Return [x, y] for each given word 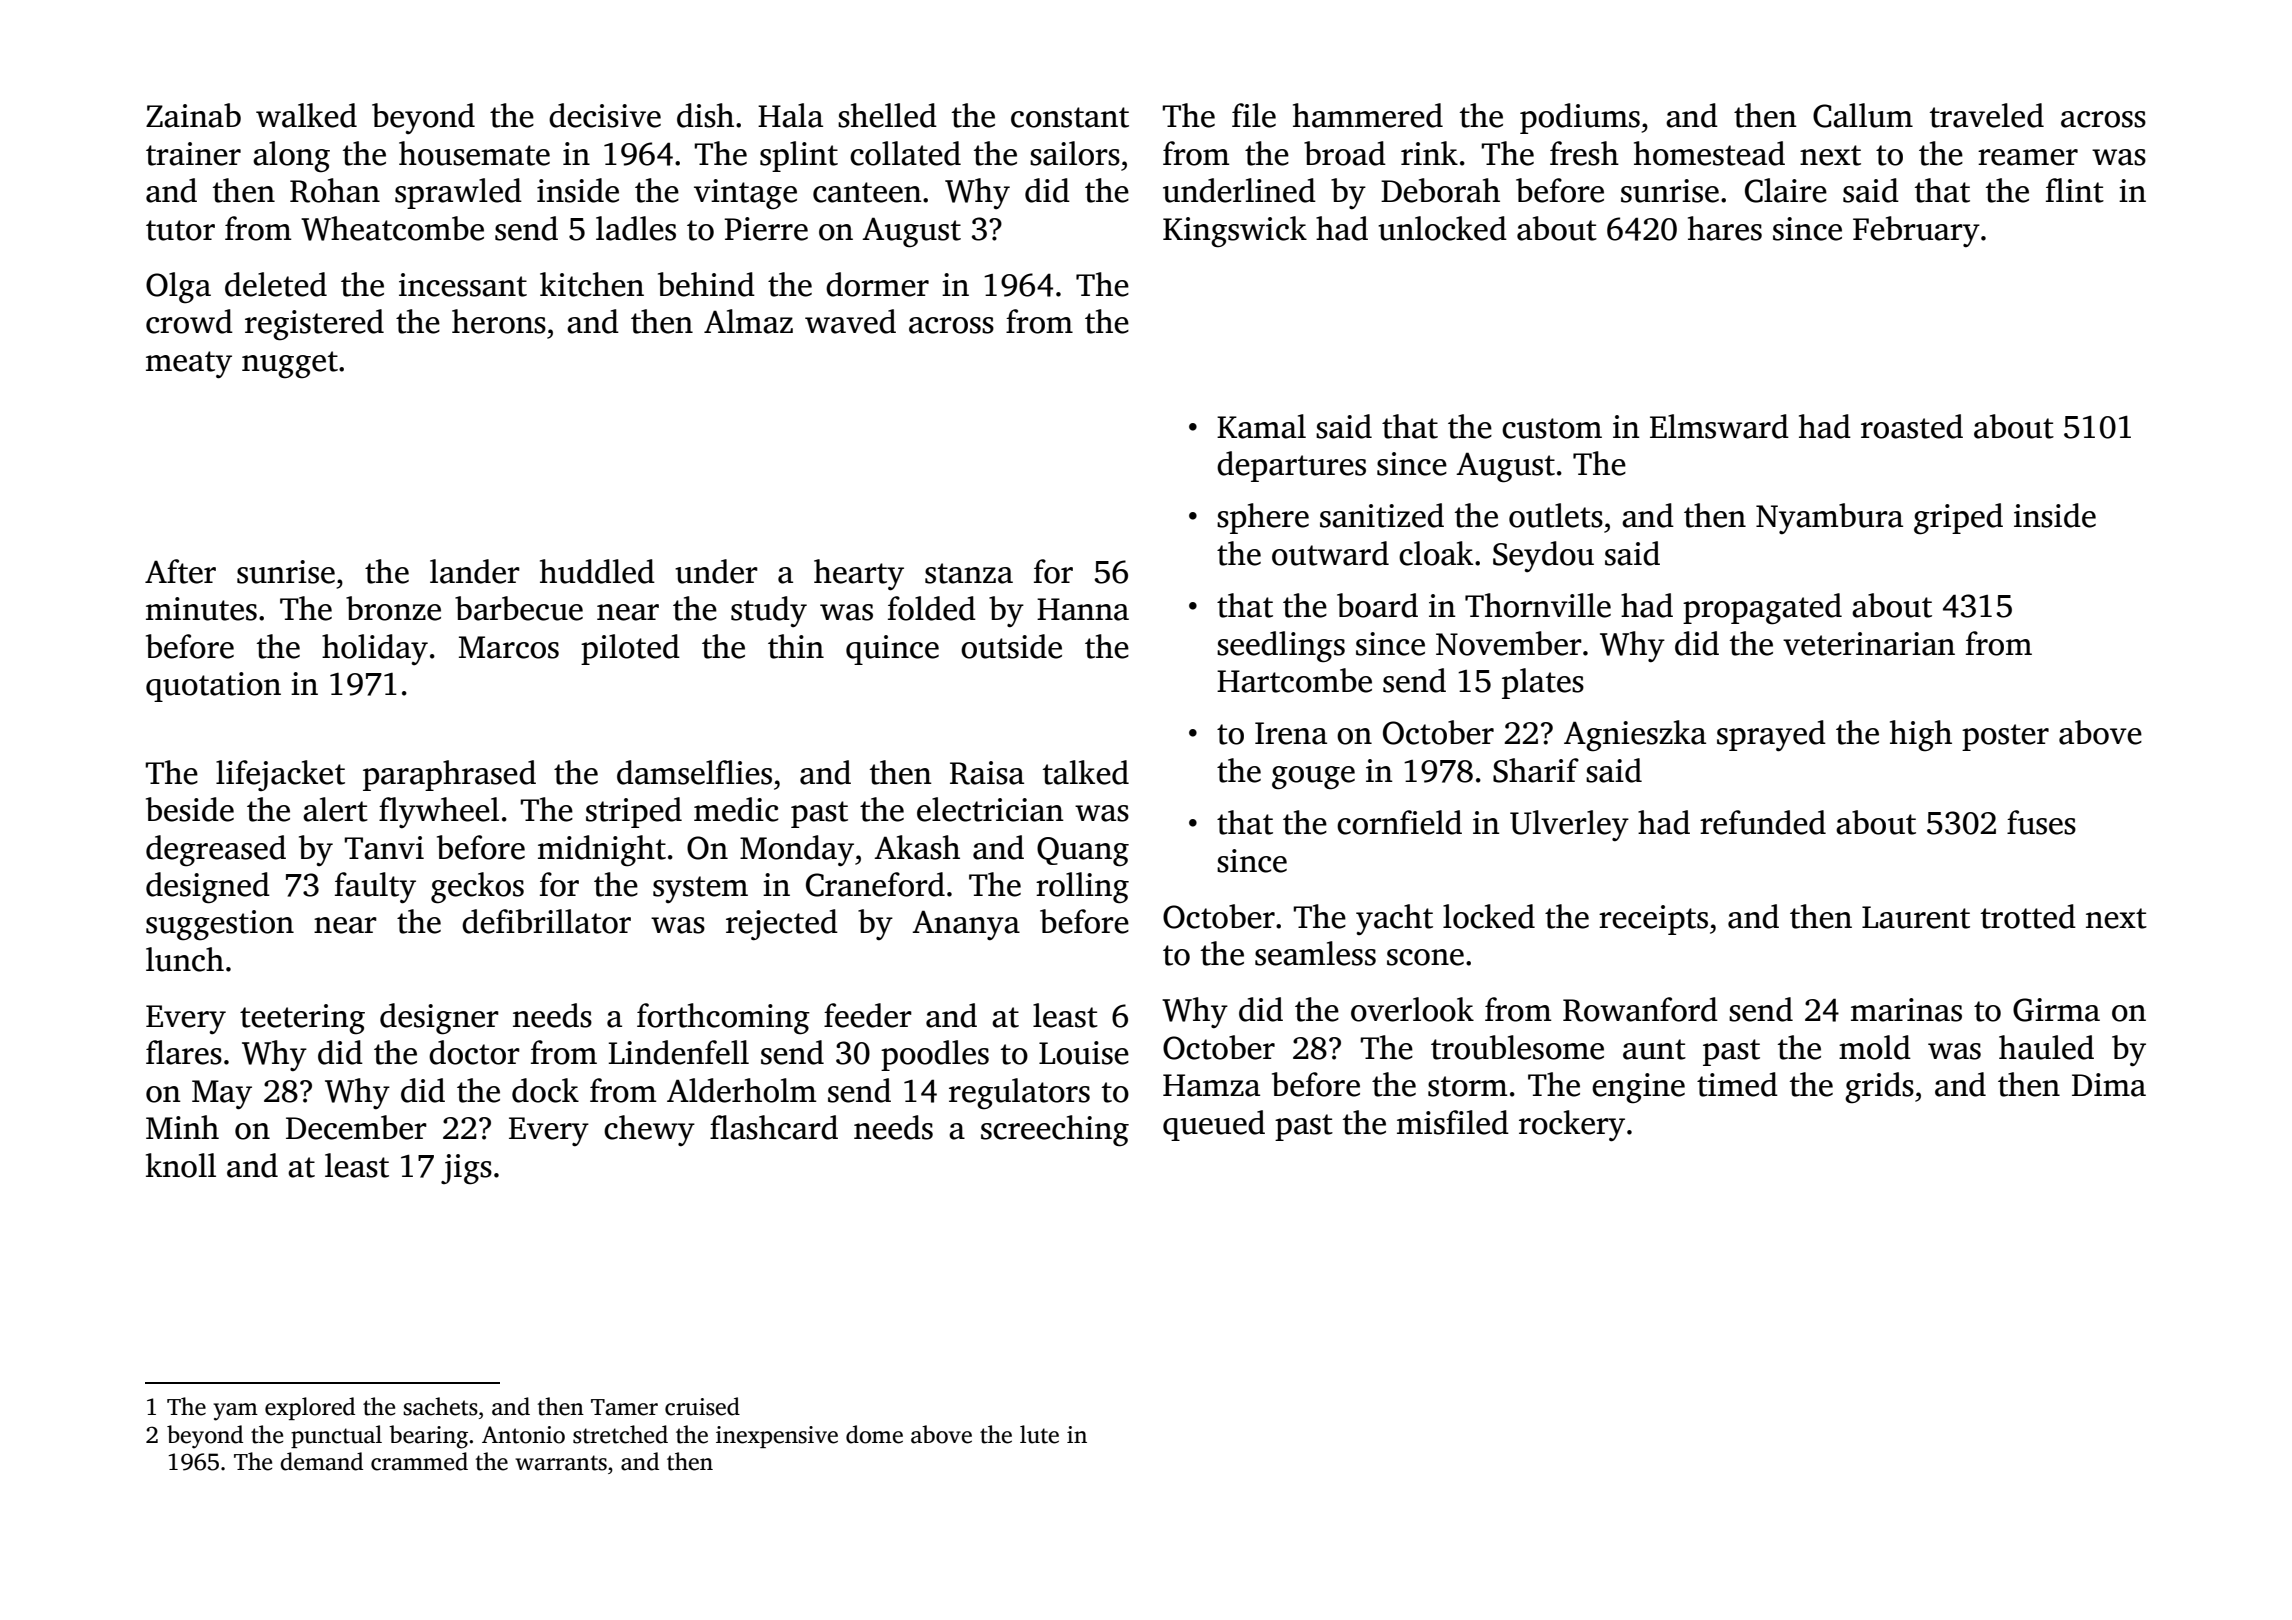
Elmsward [1719, 426]
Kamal [1261, 426]
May [222, 1094]
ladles [636, 228]
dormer [877, 284]
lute [1039, 1434]
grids [1879, 1088]
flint [2075, 190]
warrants [561, 1463]
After [180, 571]
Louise [1084, 1053]
